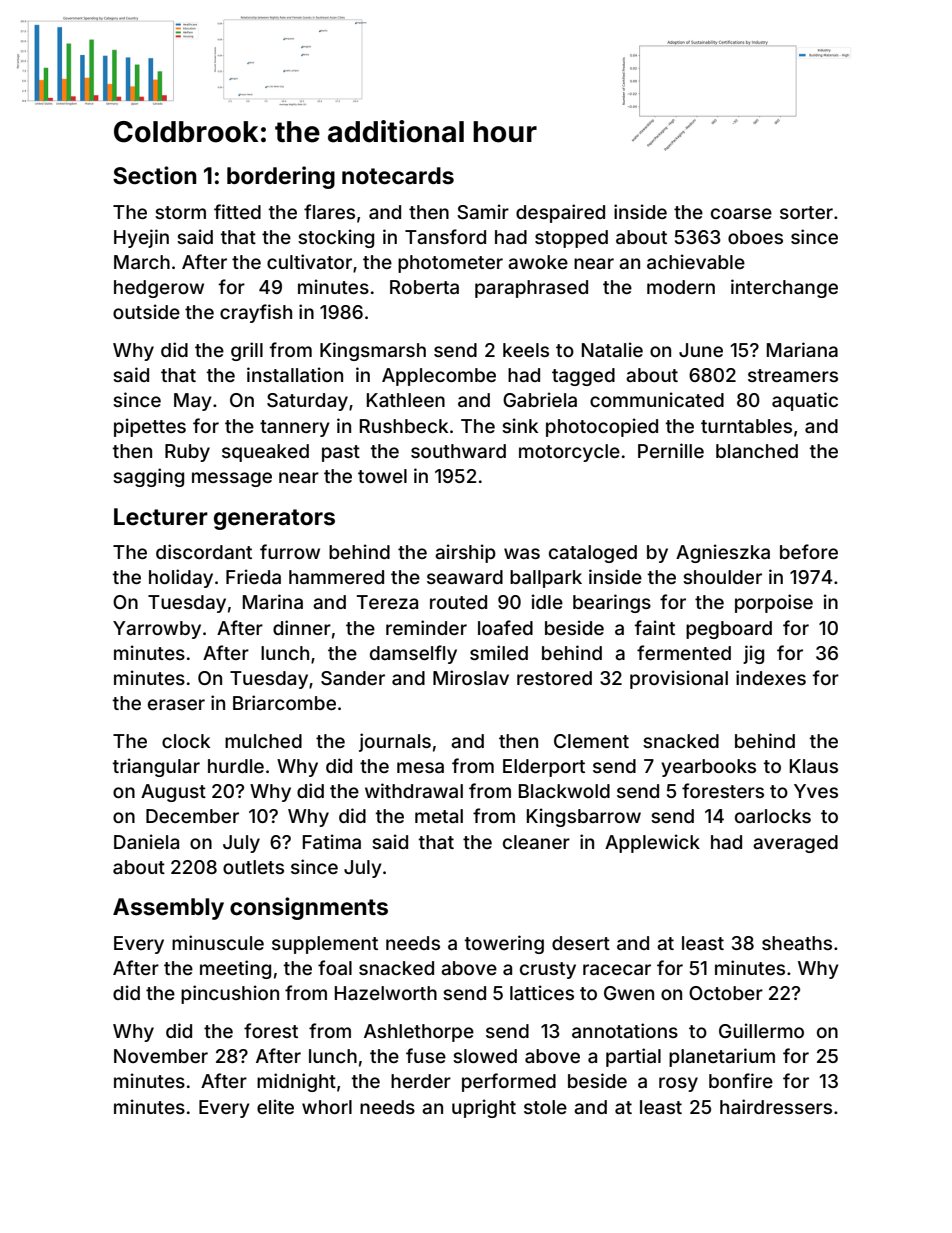  Describe the element at coordinates (421, 1081) in the screenshot. I see `herder` at that location.
